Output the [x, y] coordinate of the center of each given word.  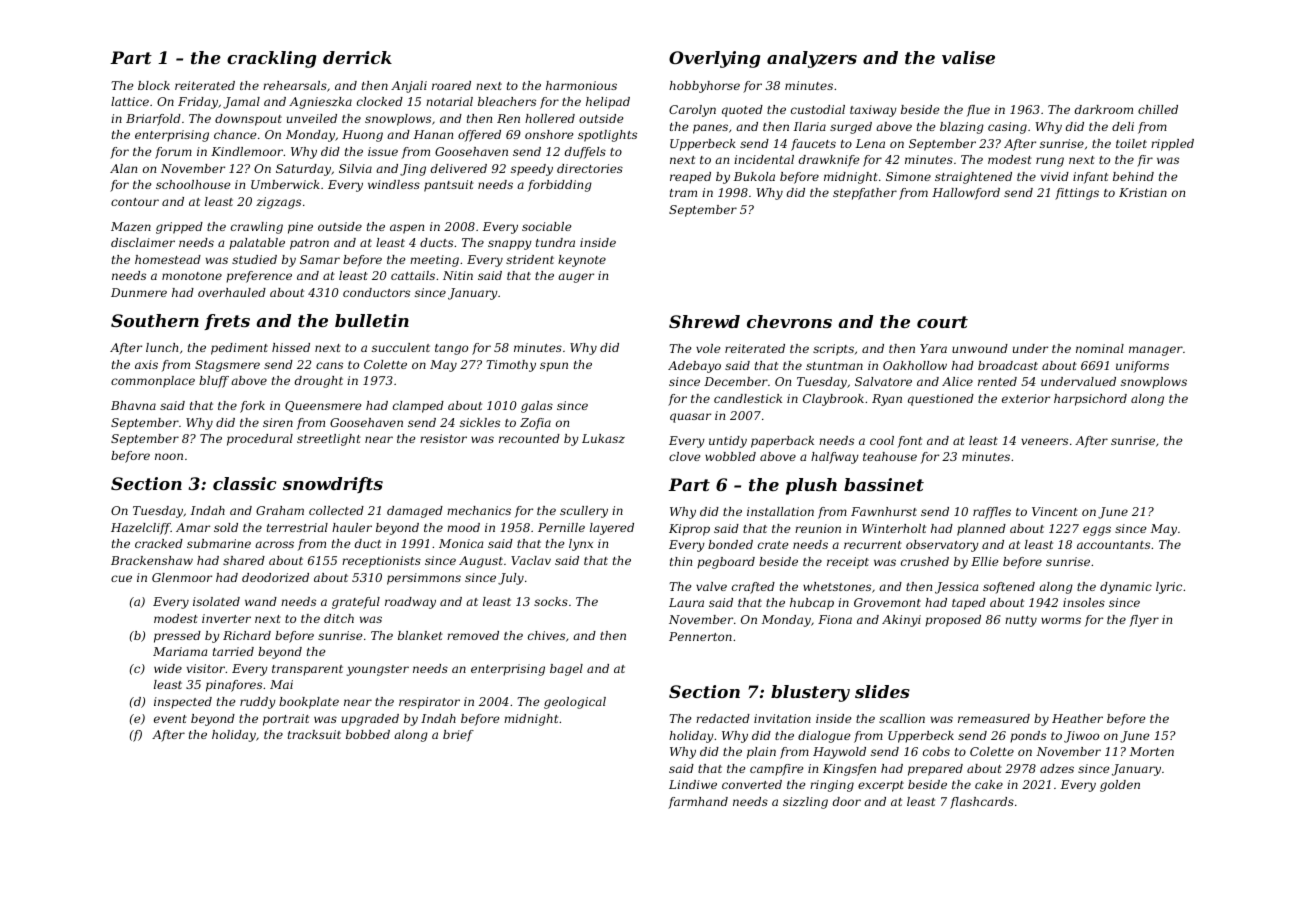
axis [146, 364]
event [170, 719]
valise [968, 57]
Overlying [714, 59]
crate [773, 545]
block [154, 85]
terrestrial [297, 527]
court [942, 322]
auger [576, 278]
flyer [1144, 621]
